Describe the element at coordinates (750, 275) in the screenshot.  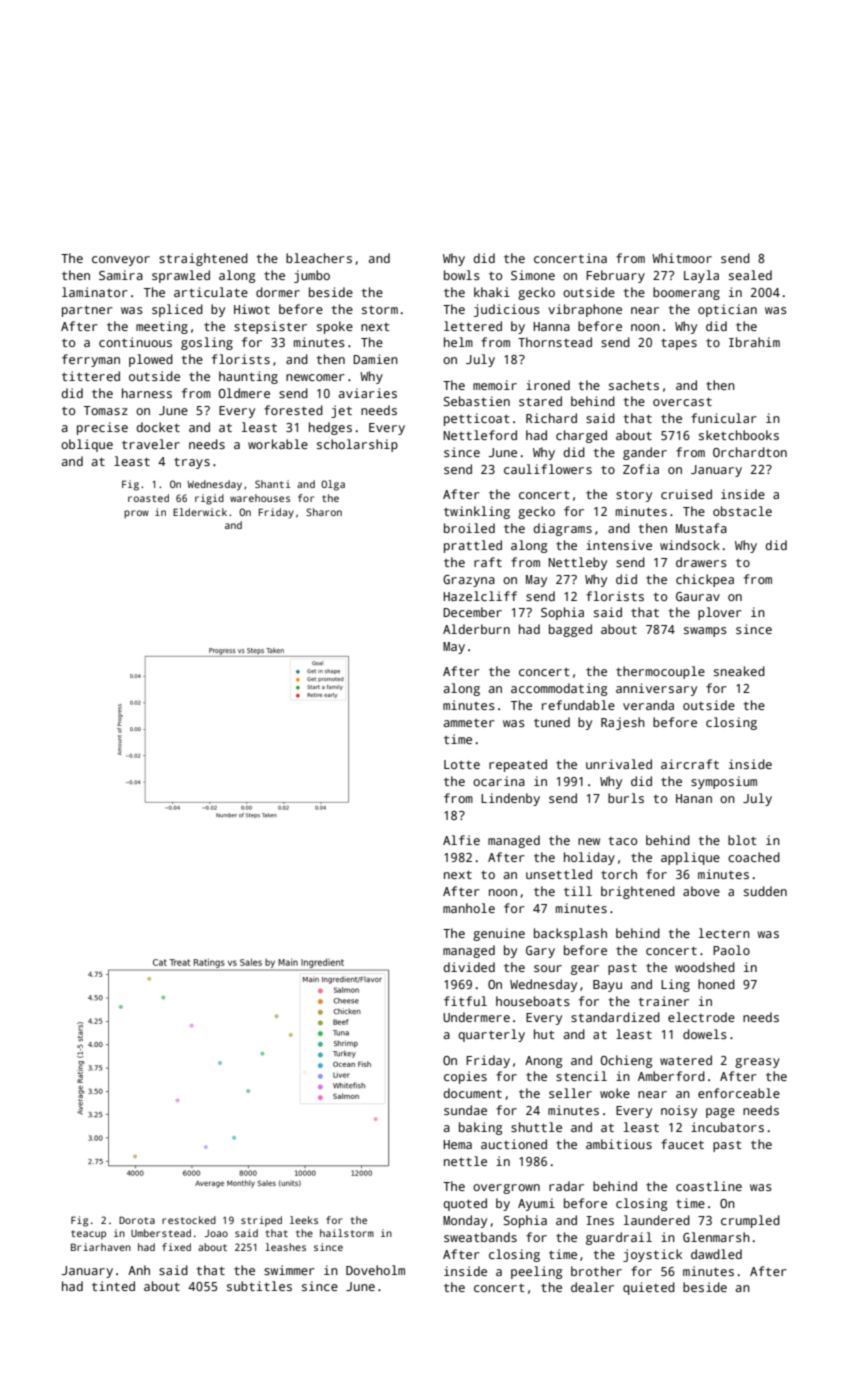
I see `sealed` at that location.
